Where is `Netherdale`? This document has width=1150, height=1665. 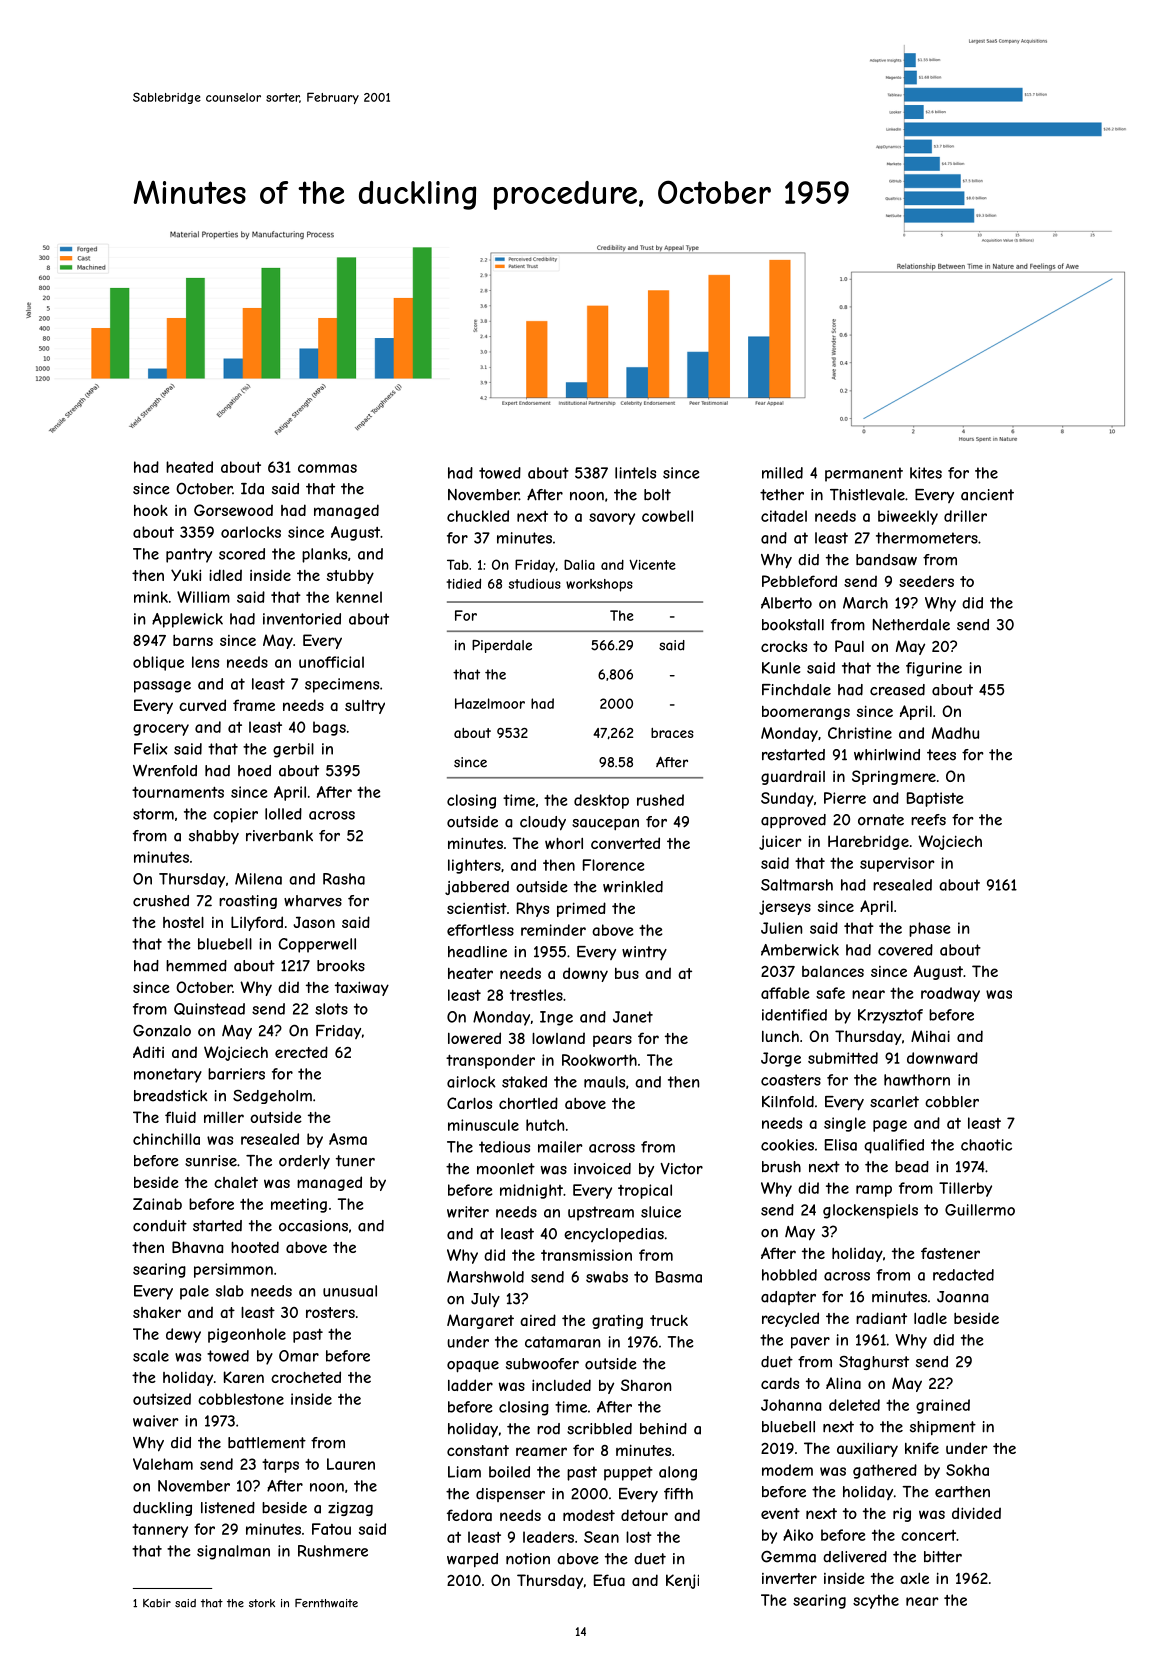
Netherdale is located at coordinates (911, 625).
